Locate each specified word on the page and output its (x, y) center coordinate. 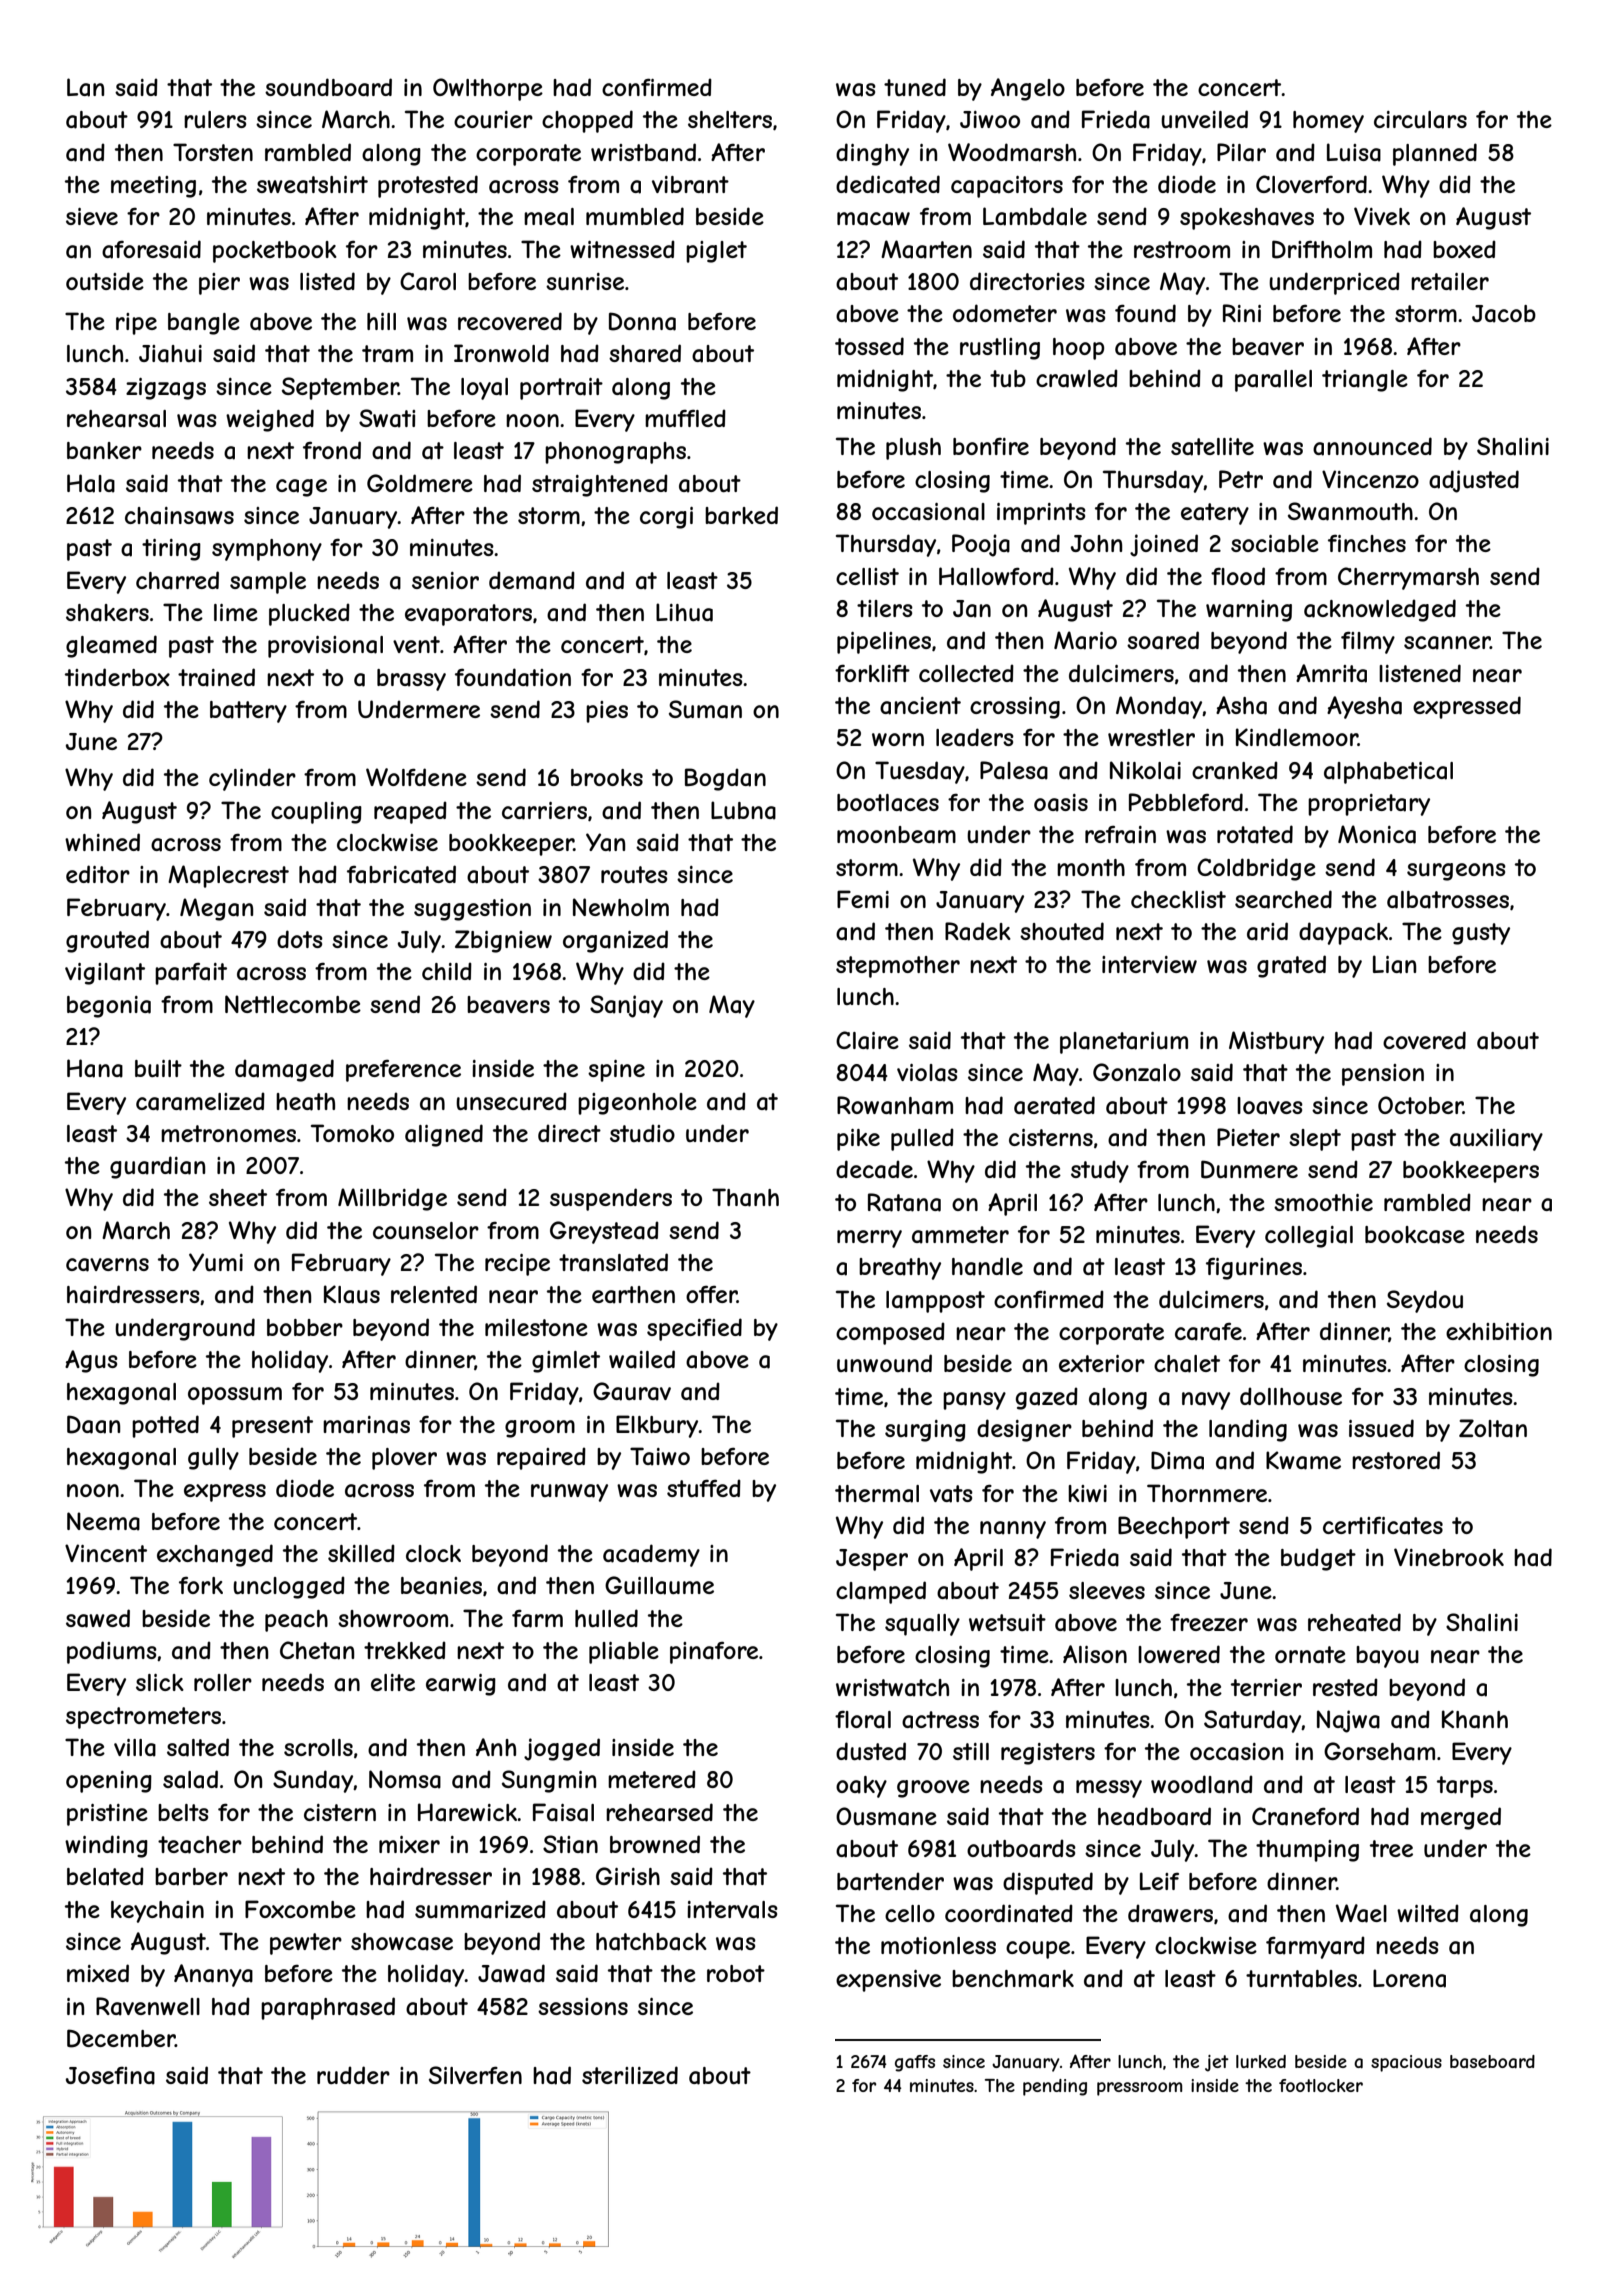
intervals (732, 1910)
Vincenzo (1370, 479)
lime (236, 612)
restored (1396, 1460)
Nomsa (405, 1779)
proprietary (1369, 805)
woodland (1202, 1784)
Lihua (684, 612)
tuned (915, 87)
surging (925, 1431)
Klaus (352, 1294)
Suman (705, 709)
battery (248, 712)
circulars (1420, 120)
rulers (215, 119)
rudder (353, 2075)
